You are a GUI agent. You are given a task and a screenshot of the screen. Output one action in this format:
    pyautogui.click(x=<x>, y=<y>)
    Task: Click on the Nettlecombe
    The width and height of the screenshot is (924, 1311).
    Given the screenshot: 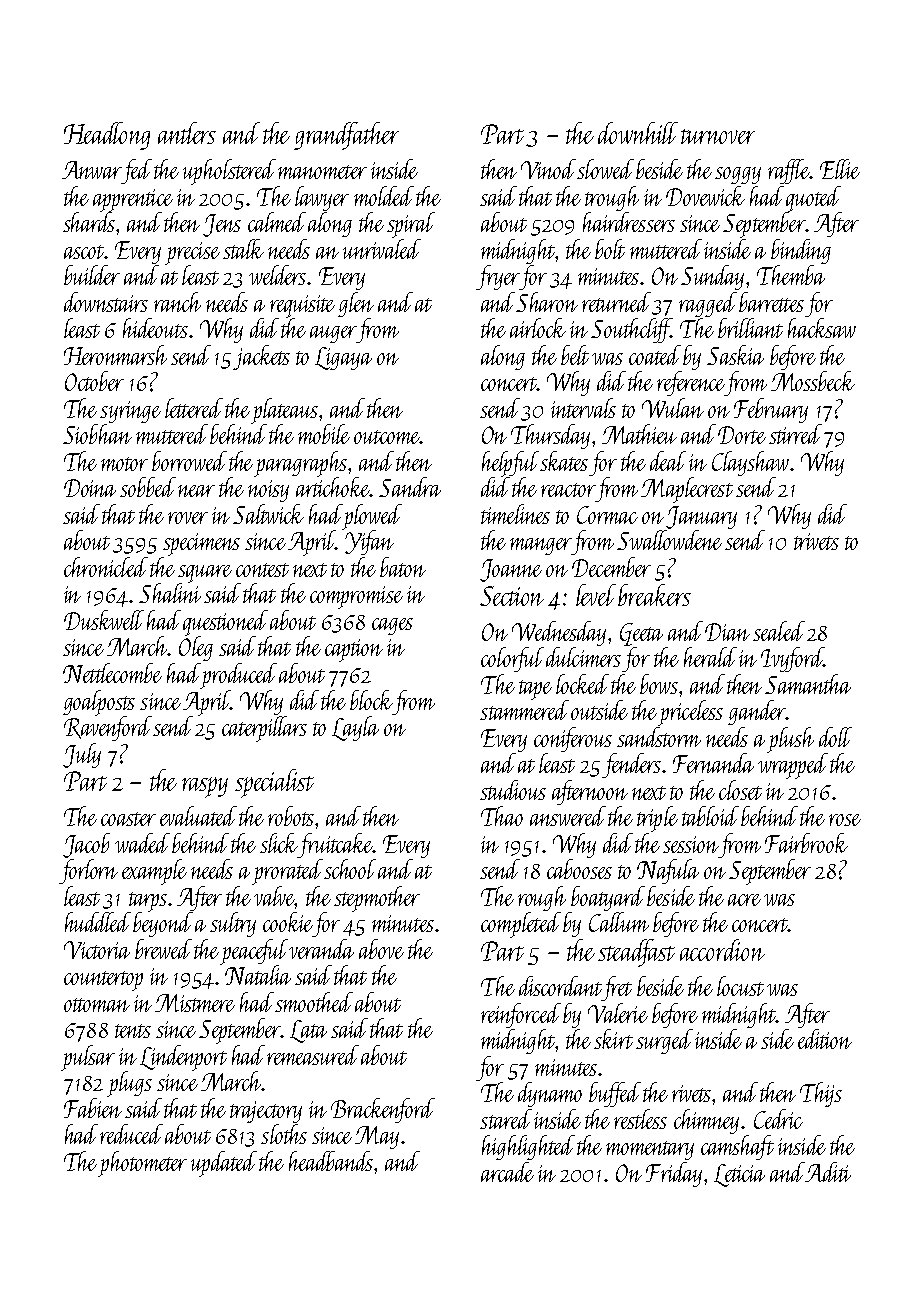 What is the action you would take?
    pyautogui.click(x=112, y=673)
